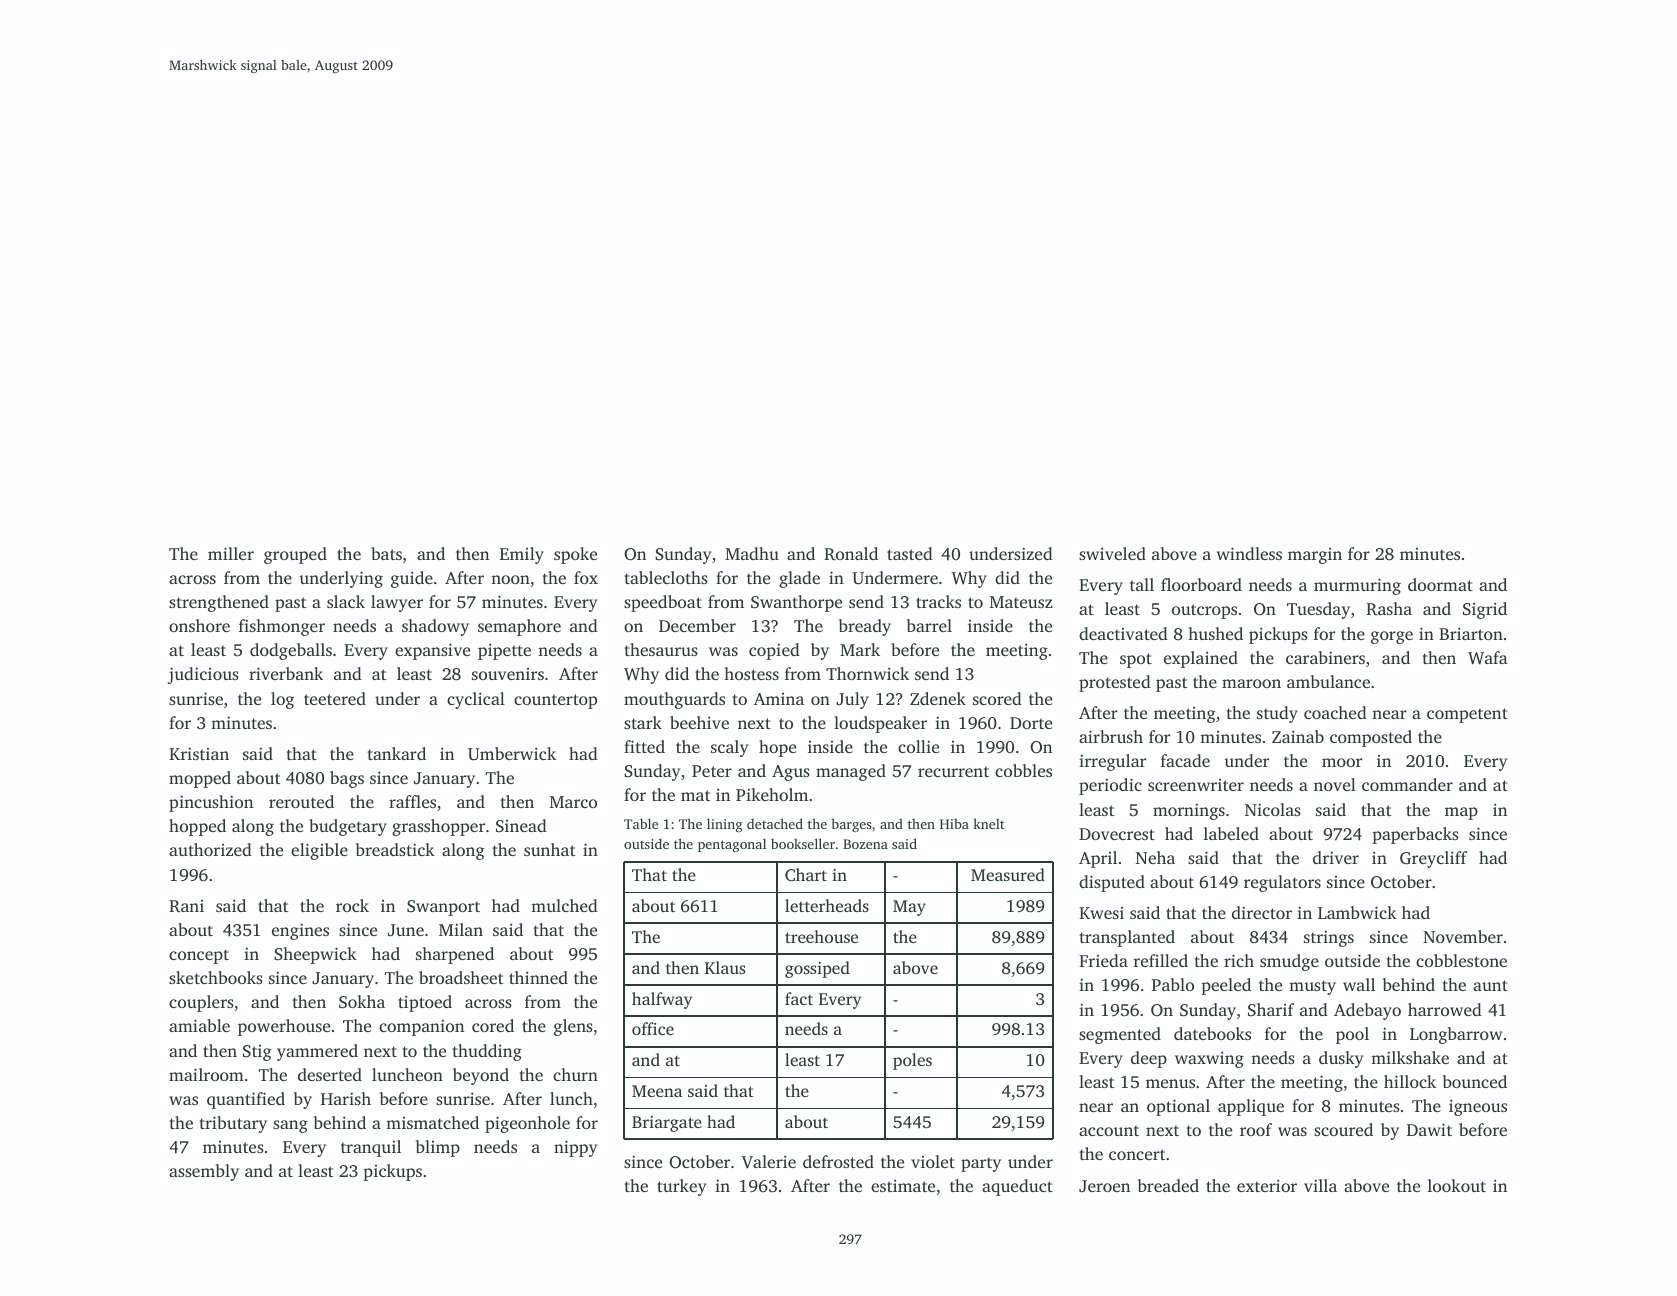 The image size is (1677, 1296). Describe the element at coordinates (682, 1187) in the screenshot. I see `turkey` at that location.
